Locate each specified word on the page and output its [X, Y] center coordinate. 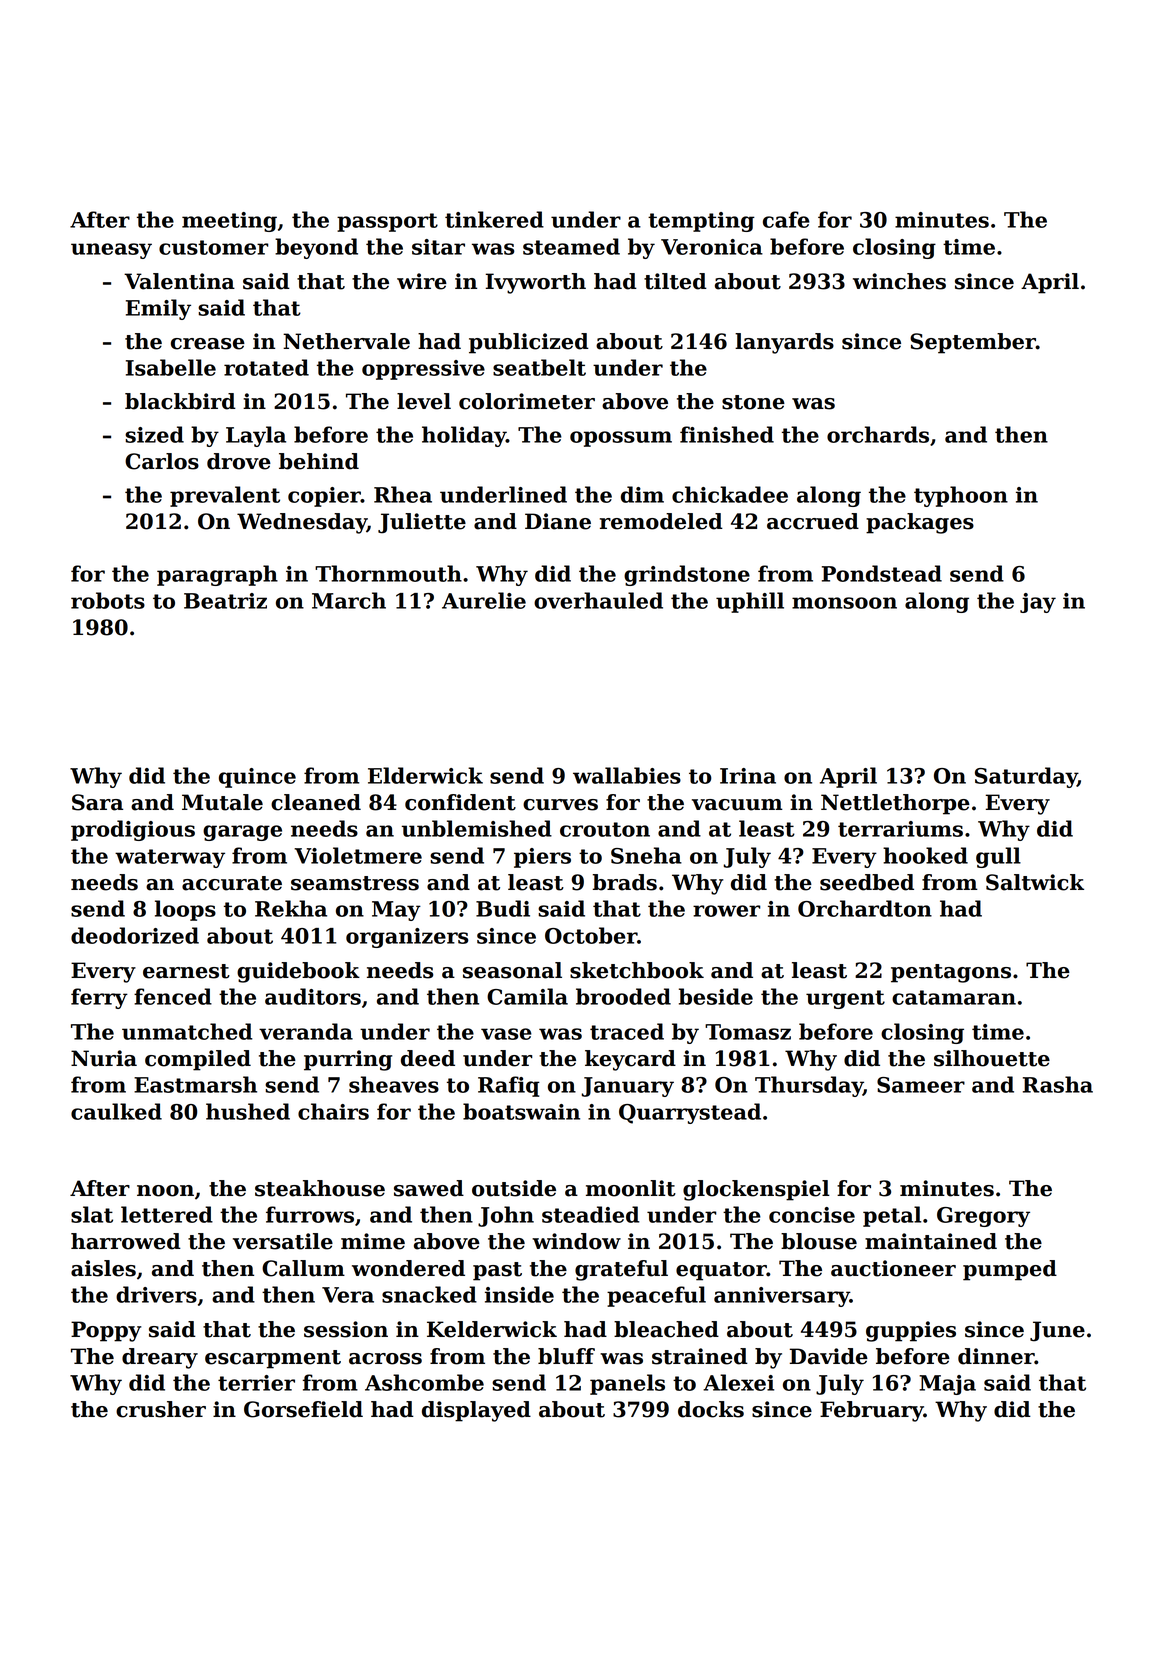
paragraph [217, 575]
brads [625, 882]
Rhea [403, 494]
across [385, 1359]
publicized [529, 343]
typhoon [961, 496]
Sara [97, 802]
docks [711, 1409]
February [872, 1411]
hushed [248, 1111]
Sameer [921, 1085]
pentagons [951, 973]
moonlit [631, 1188]
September [973, 343]
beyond [316, 248]
